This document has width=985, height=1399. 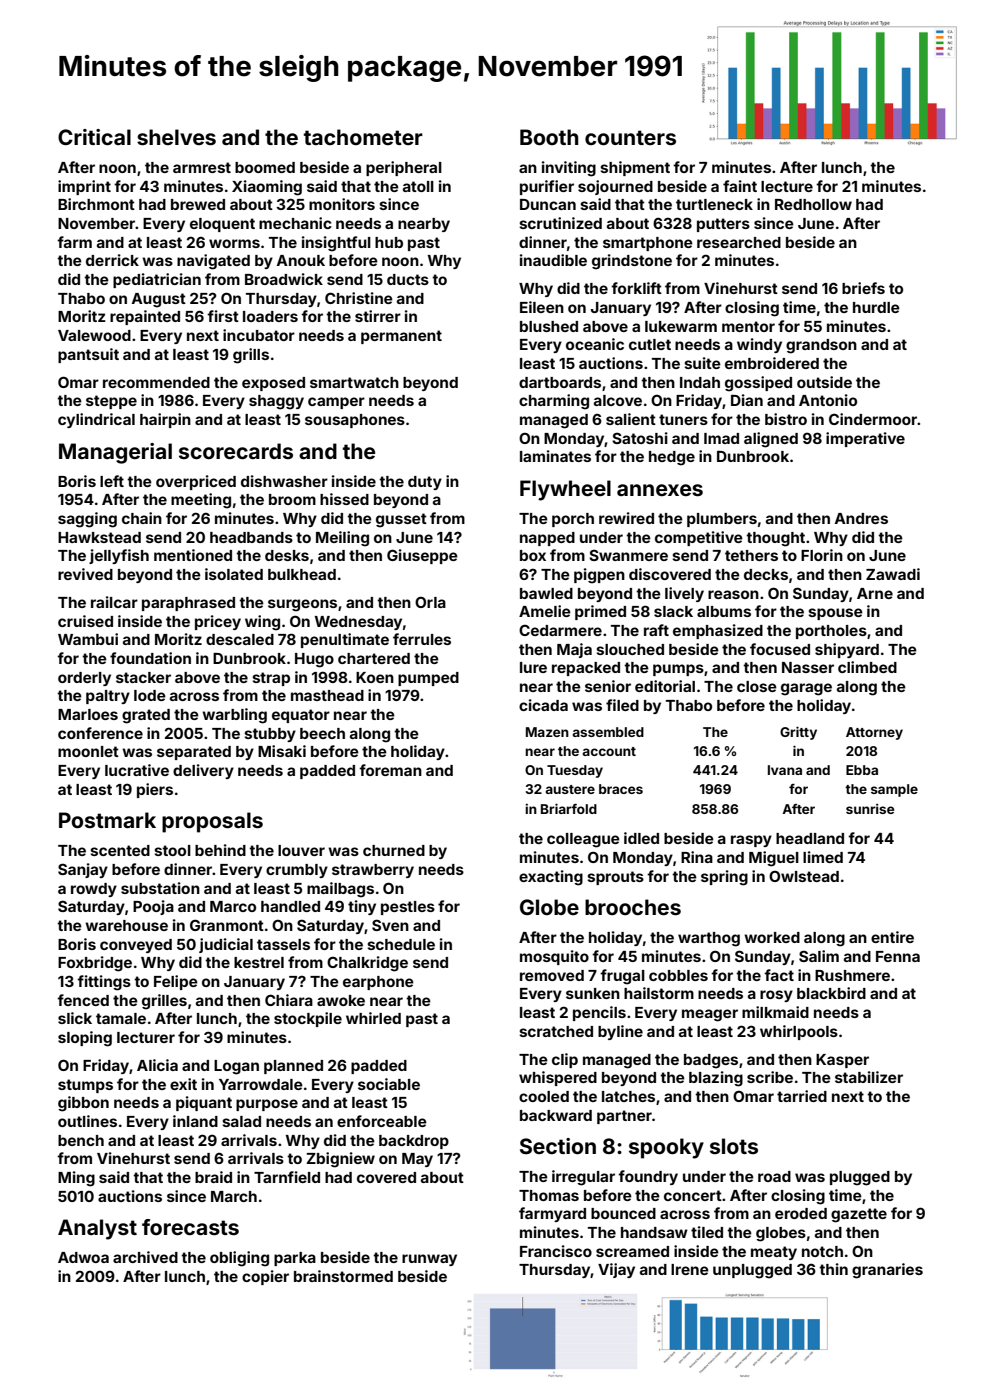 I want to click on fenced, so click(x=83, y=1000).
